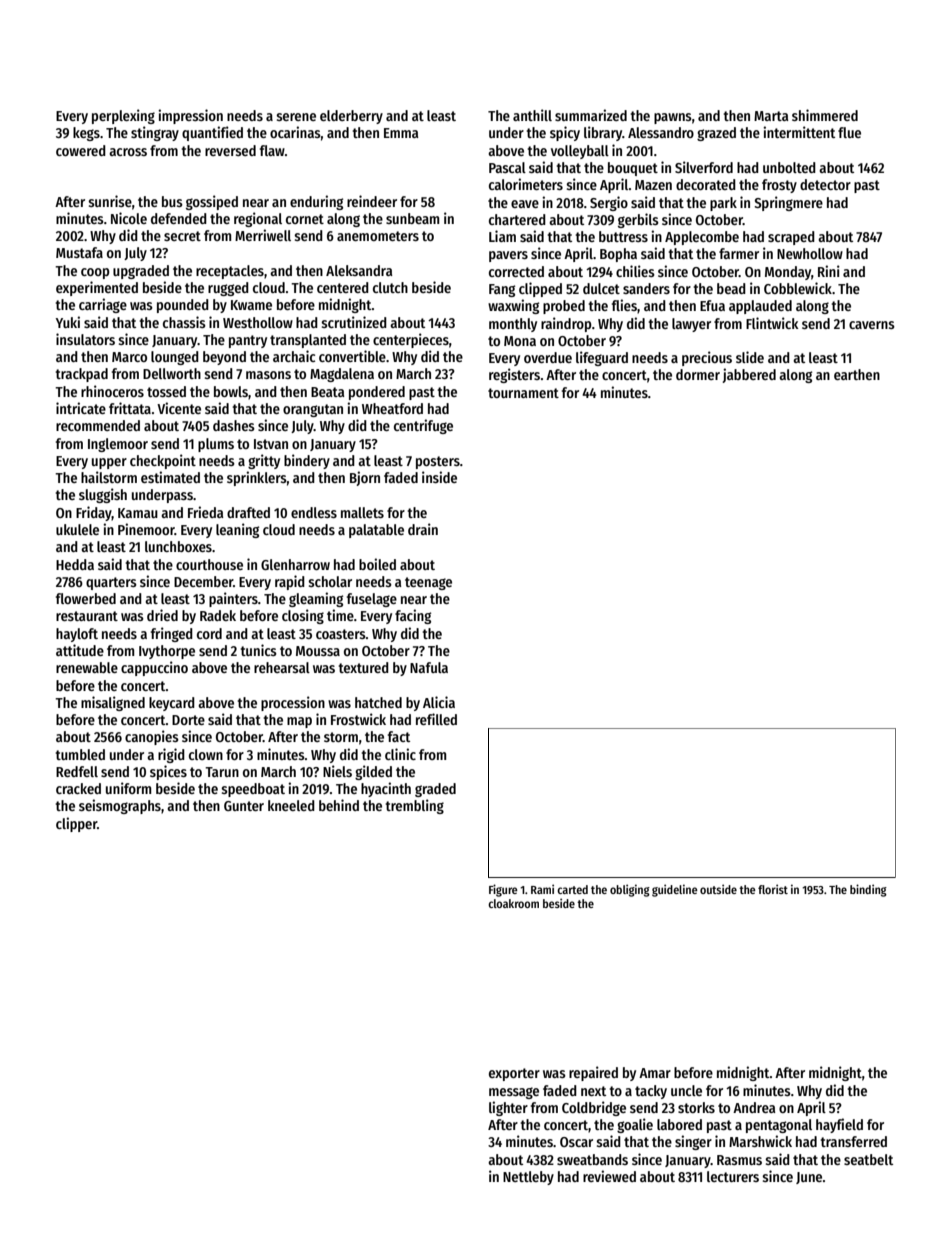 This document has height=1233, width=952. What do you see at coordinates (507, 167) in the document?
I see `Pascal` at bounding box center [507, 167].
